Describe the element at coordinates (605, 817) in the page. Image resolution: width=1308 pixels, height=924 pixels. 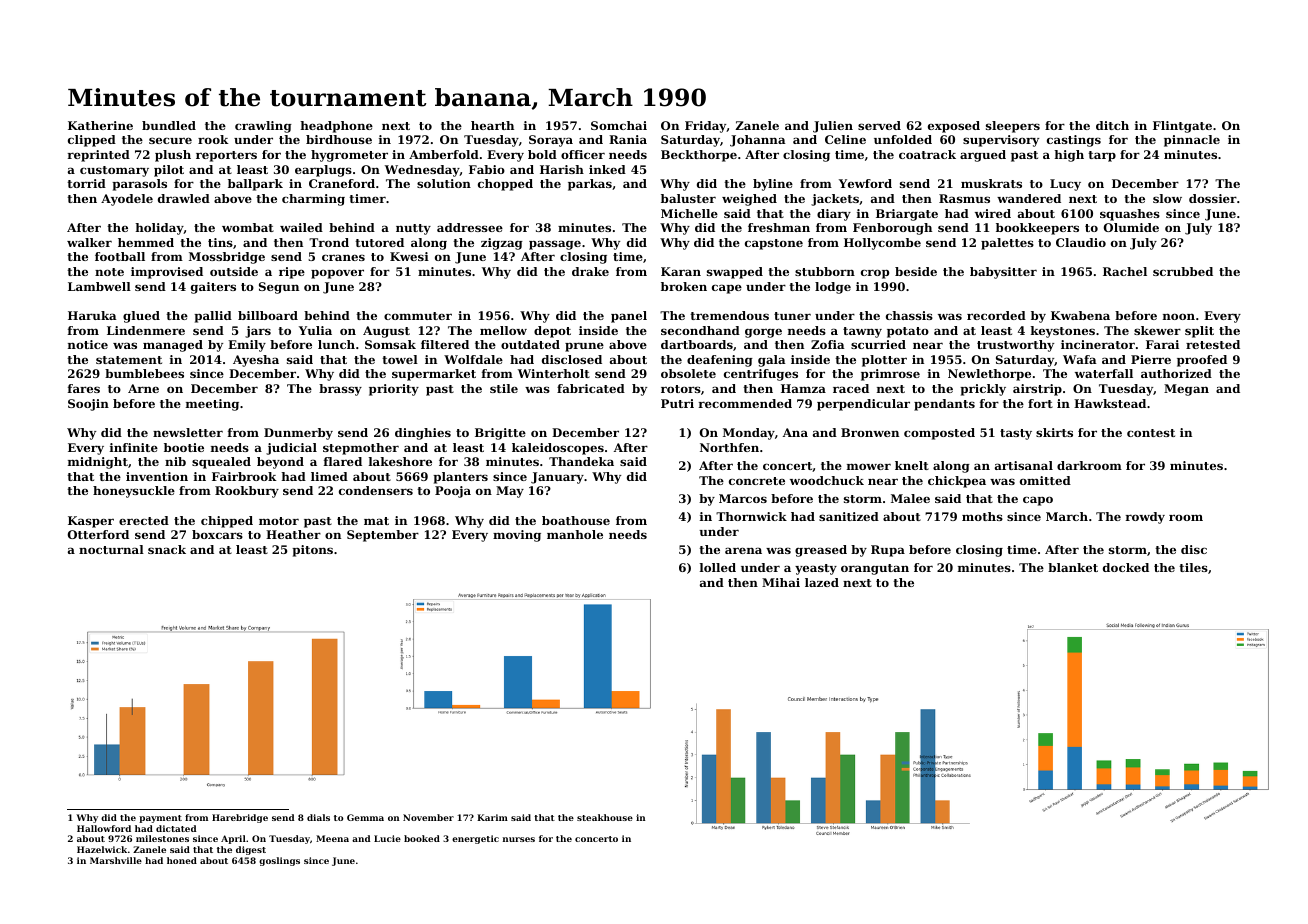
I see `steakhouse` at that location.
